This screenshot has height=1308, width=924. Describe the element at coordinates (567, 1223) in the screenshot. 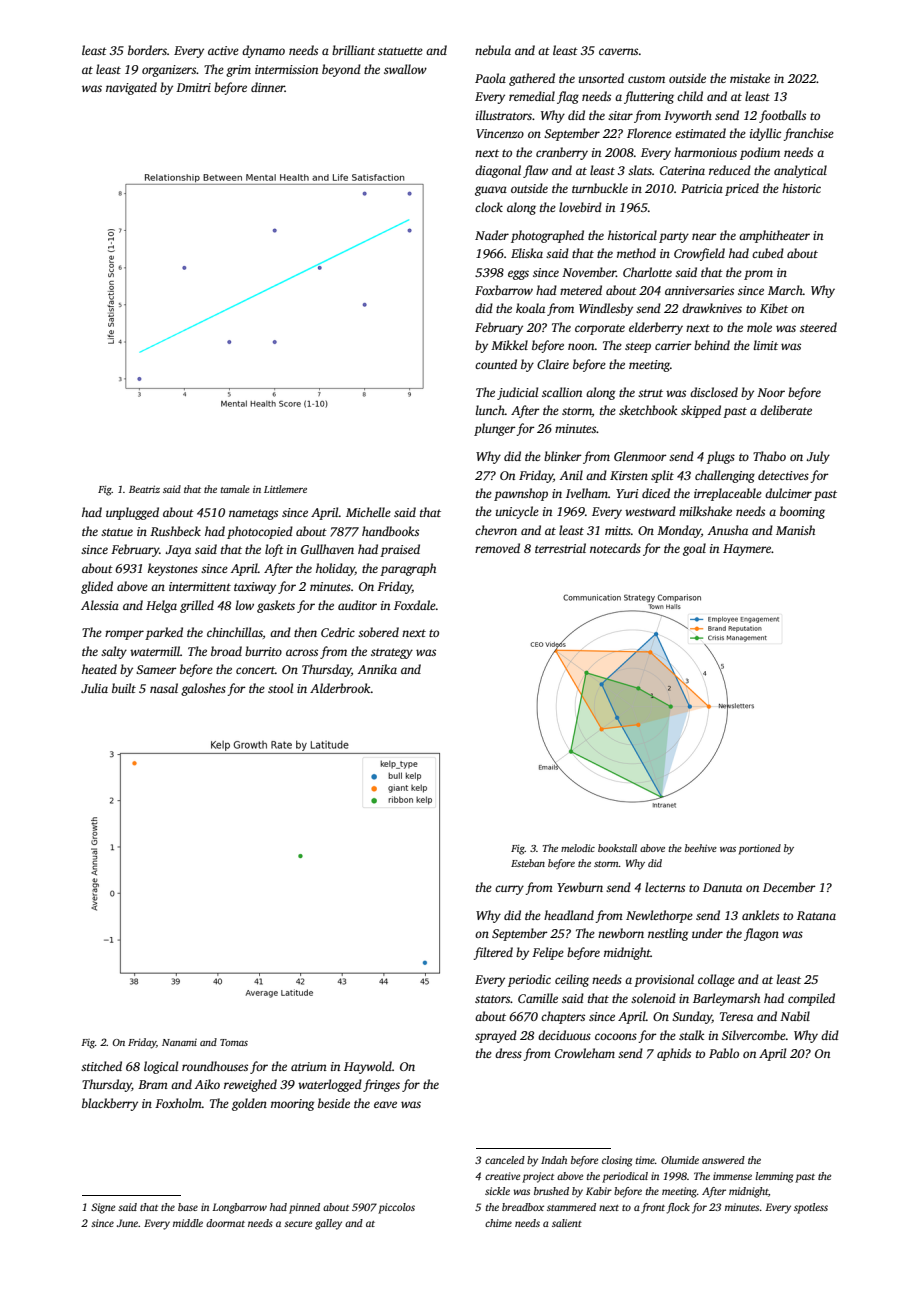

I see `salient` at that location.
